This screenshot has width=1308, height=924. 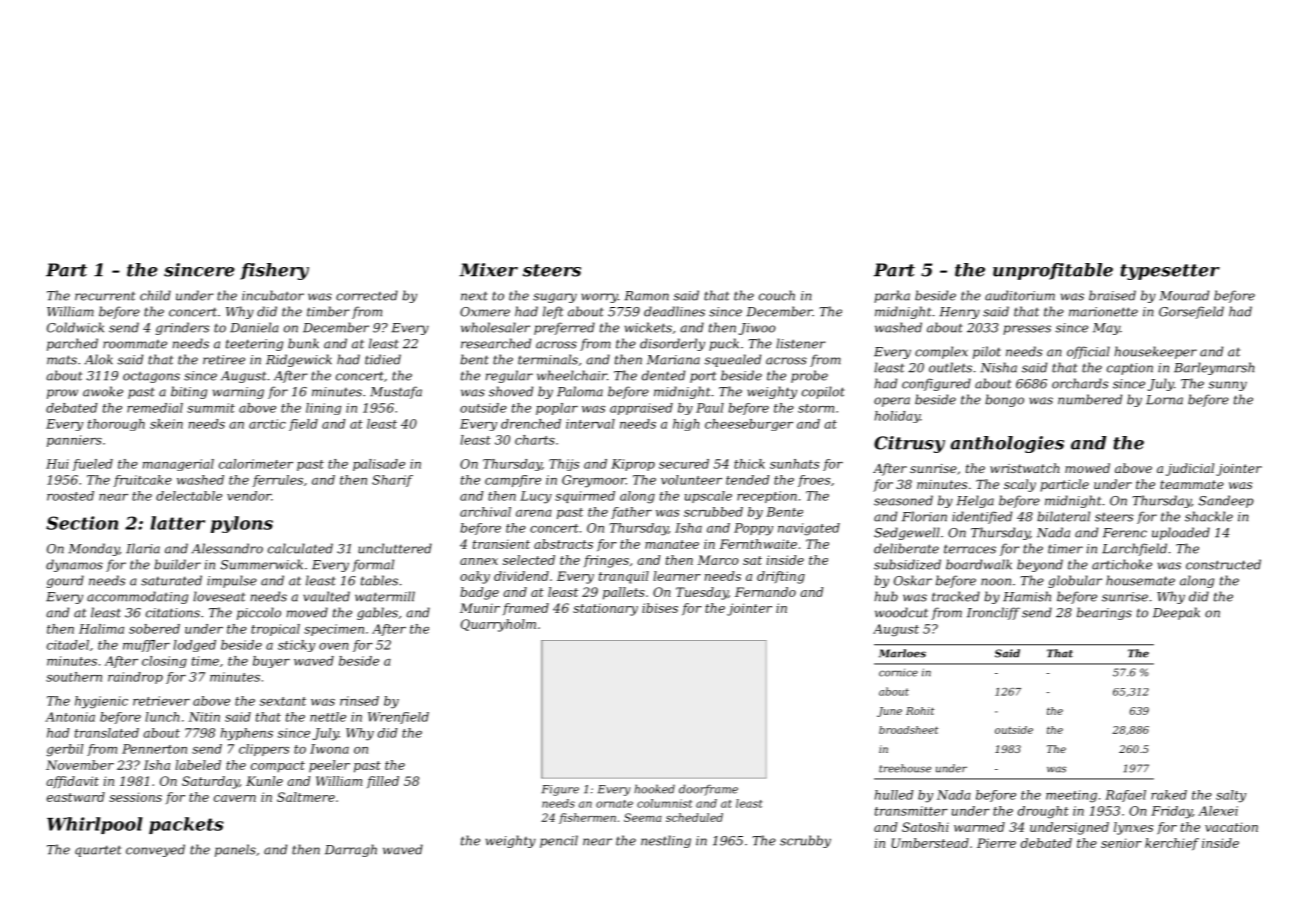 I want to click on couch, so click(x=777, y=295).
